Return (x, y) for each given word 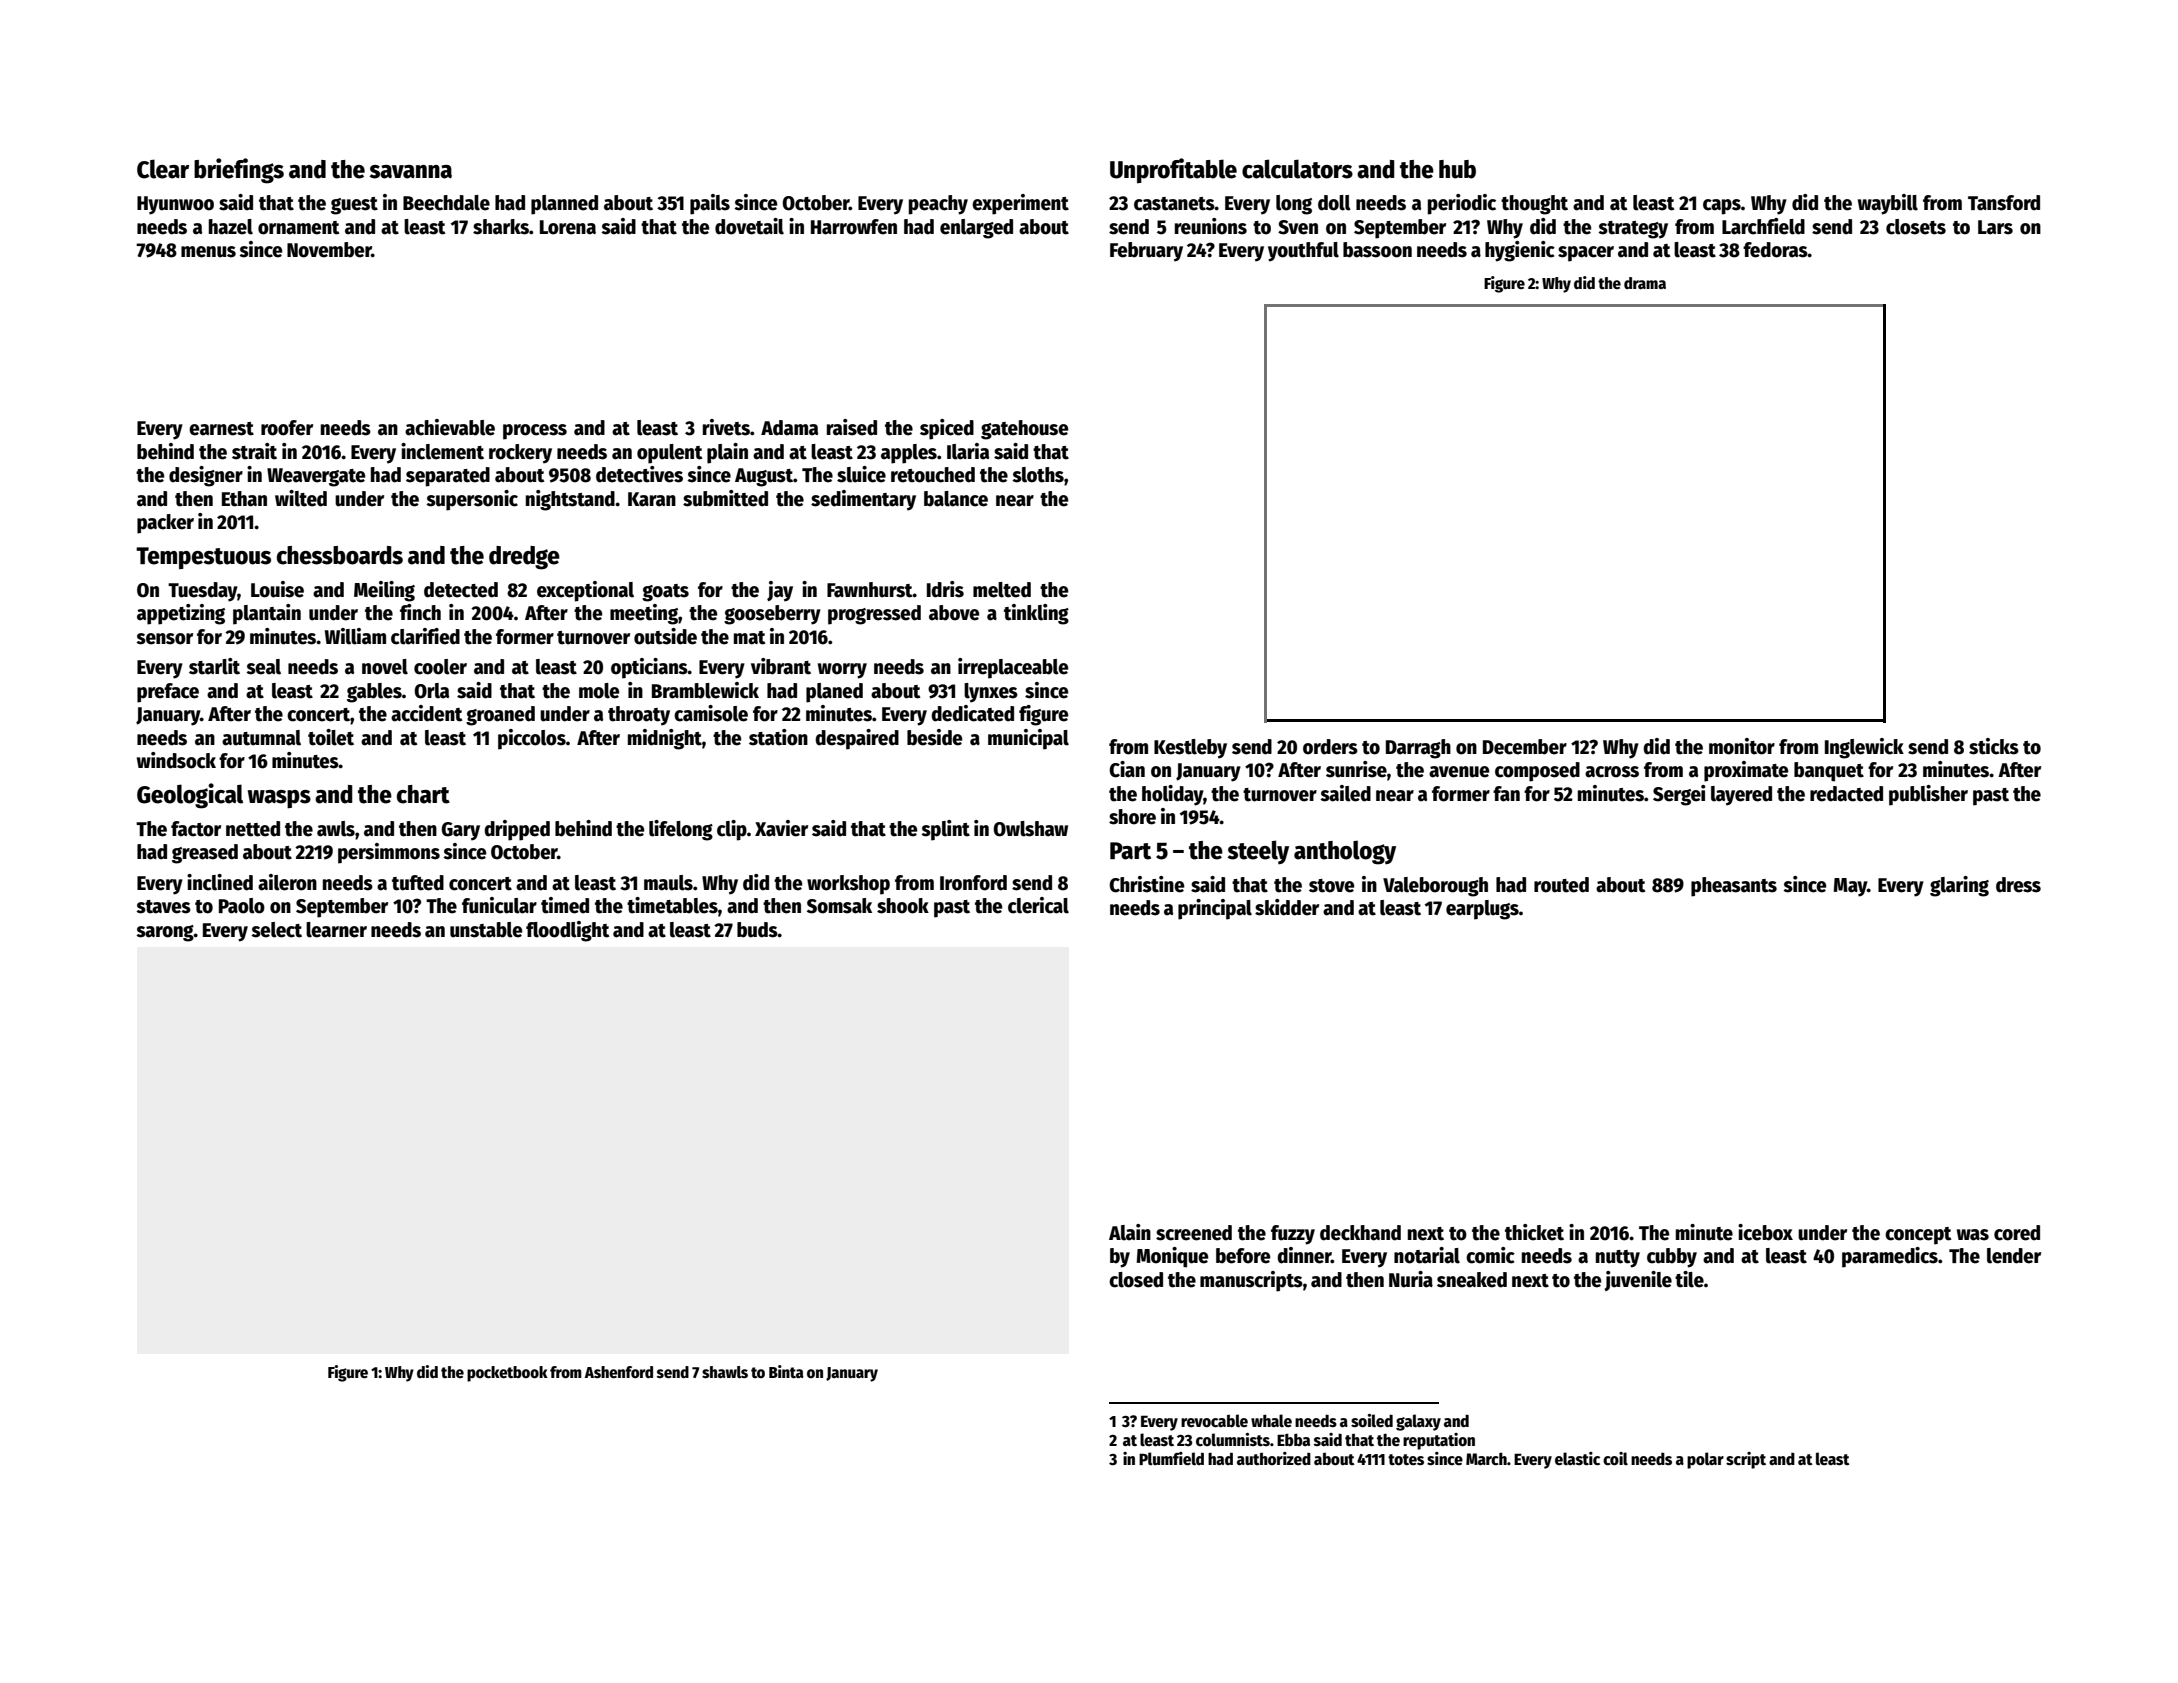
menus (208, 252)
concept (1918, 1236)
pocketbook (507, 1374)
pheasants (1734, 887)
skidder (1287, 907)
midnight (665, 739)
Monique (1172, 1257)
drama (1645, 283)
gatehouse (1025, 430)
